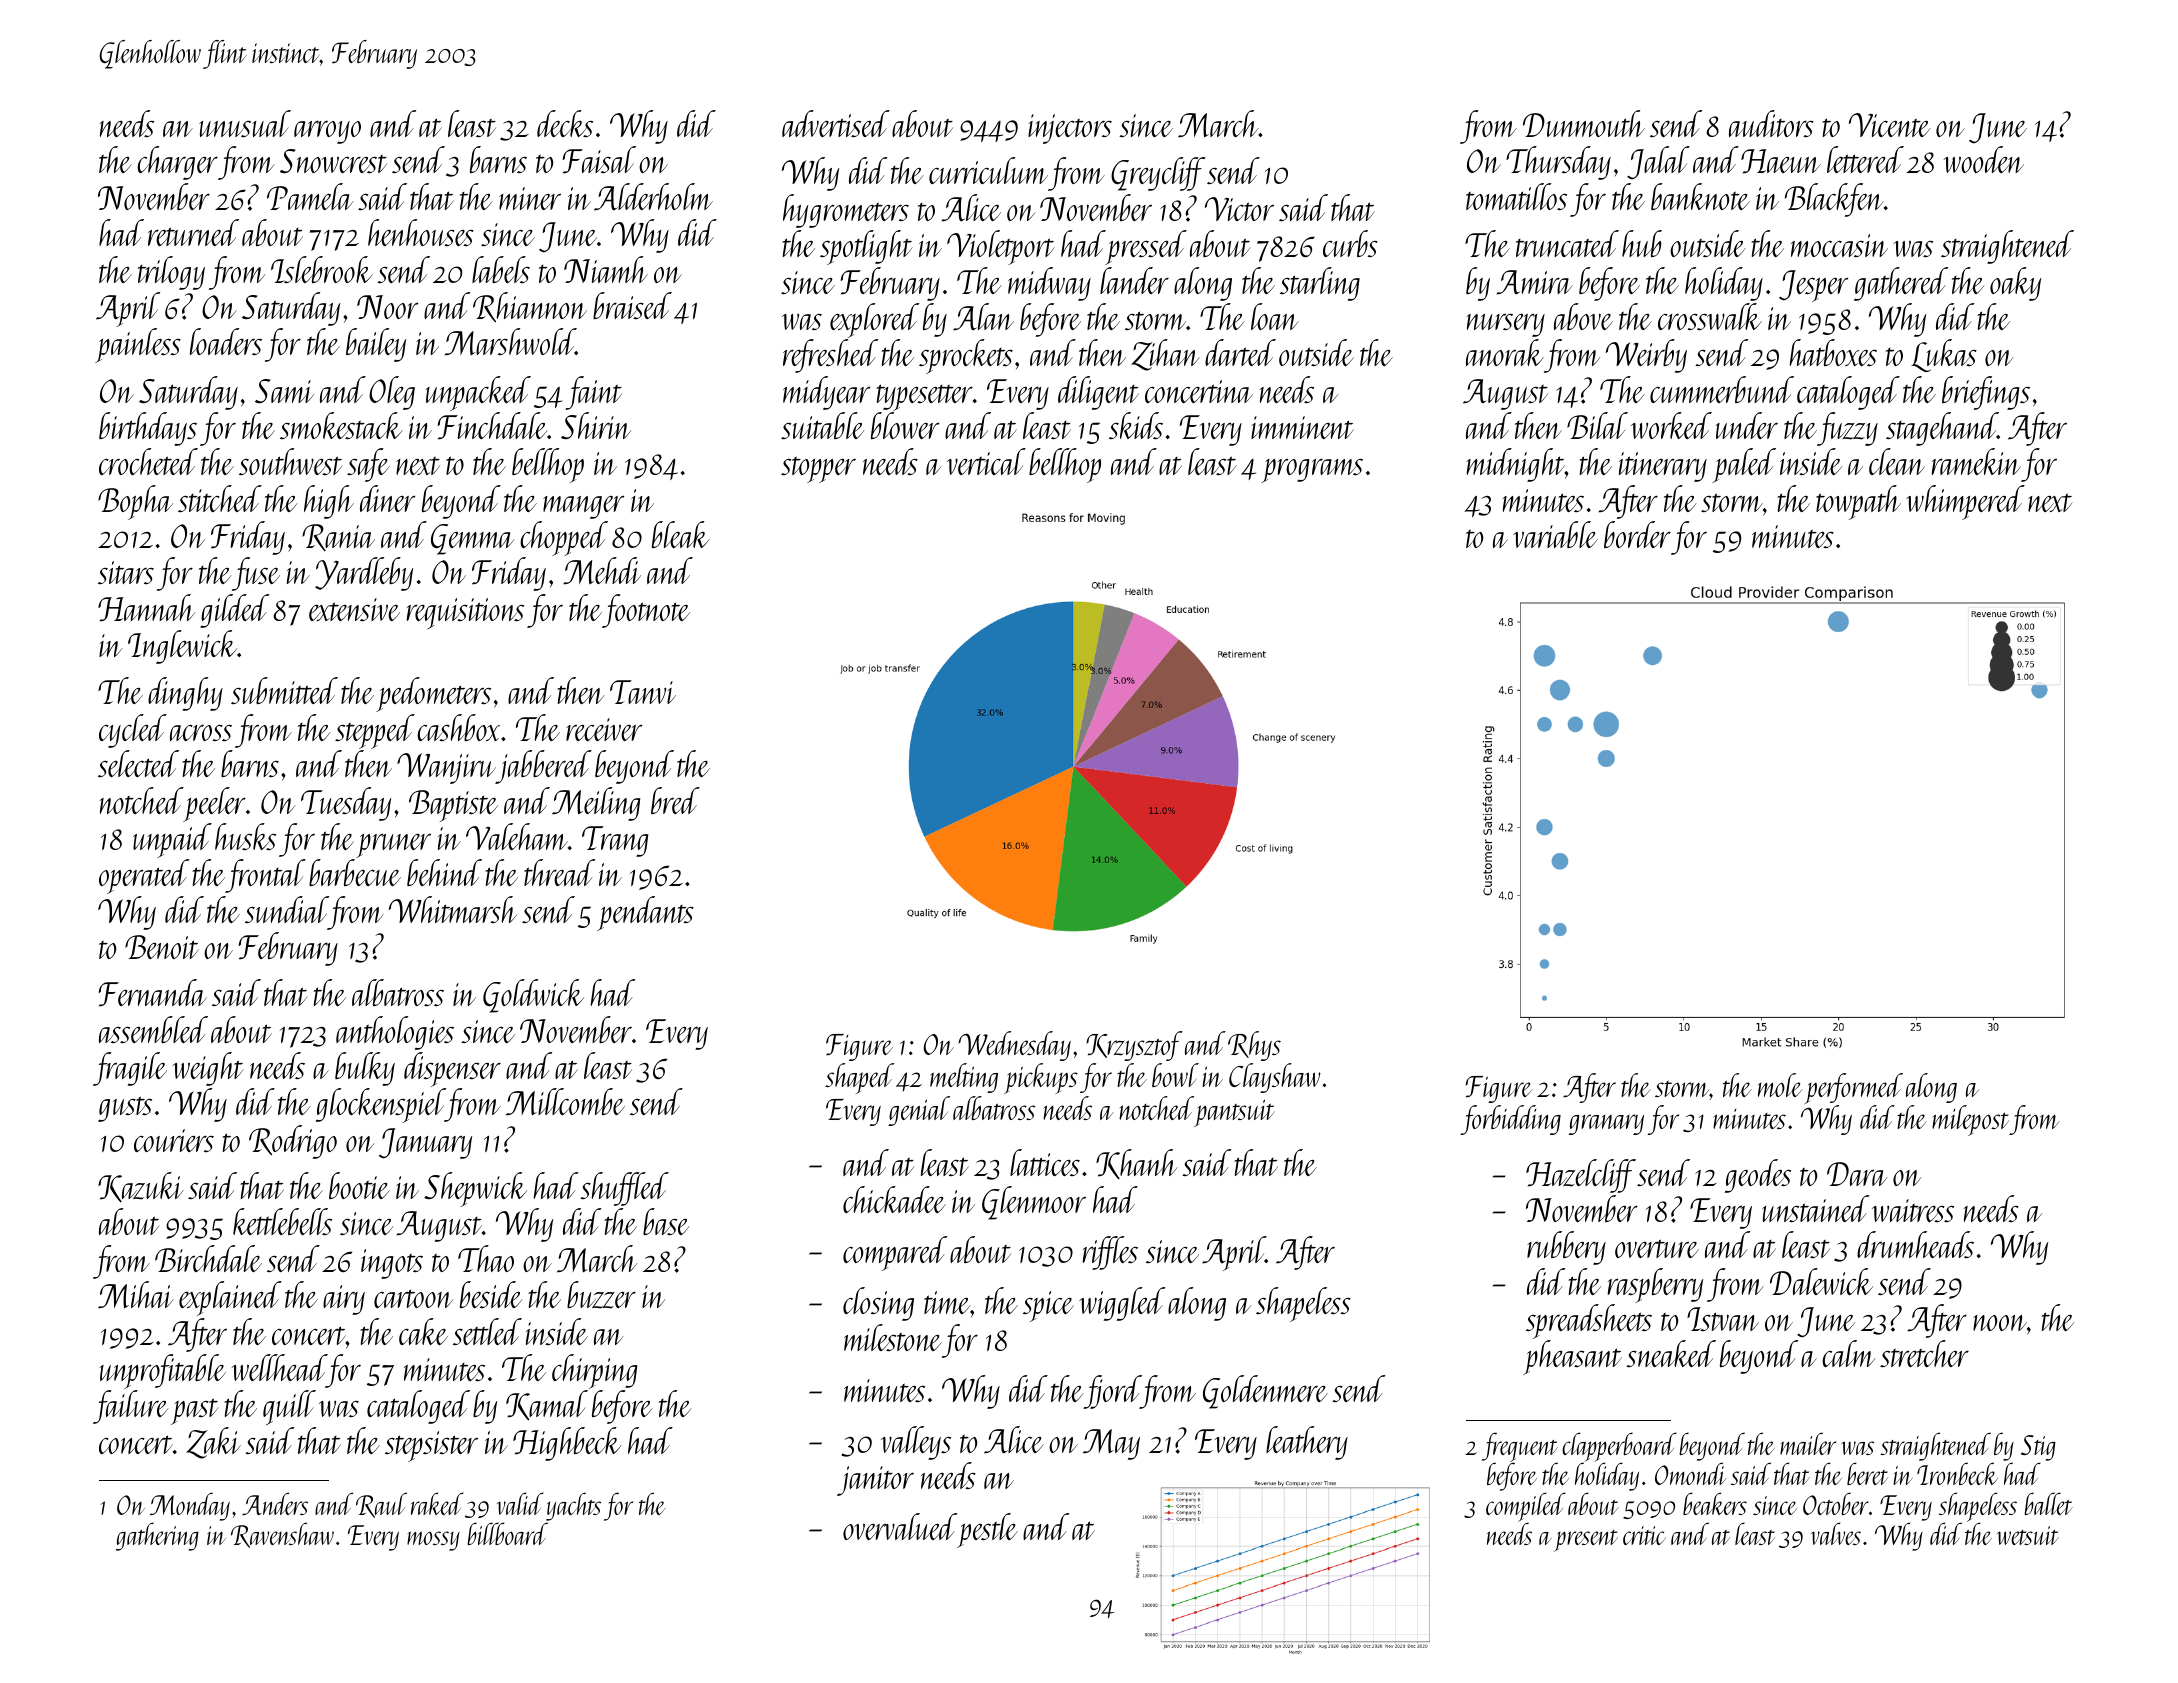 This page has height=1683, width=2178. Describe the element at coordinates (265, 876) in the page. I see `frontal` at that location.
